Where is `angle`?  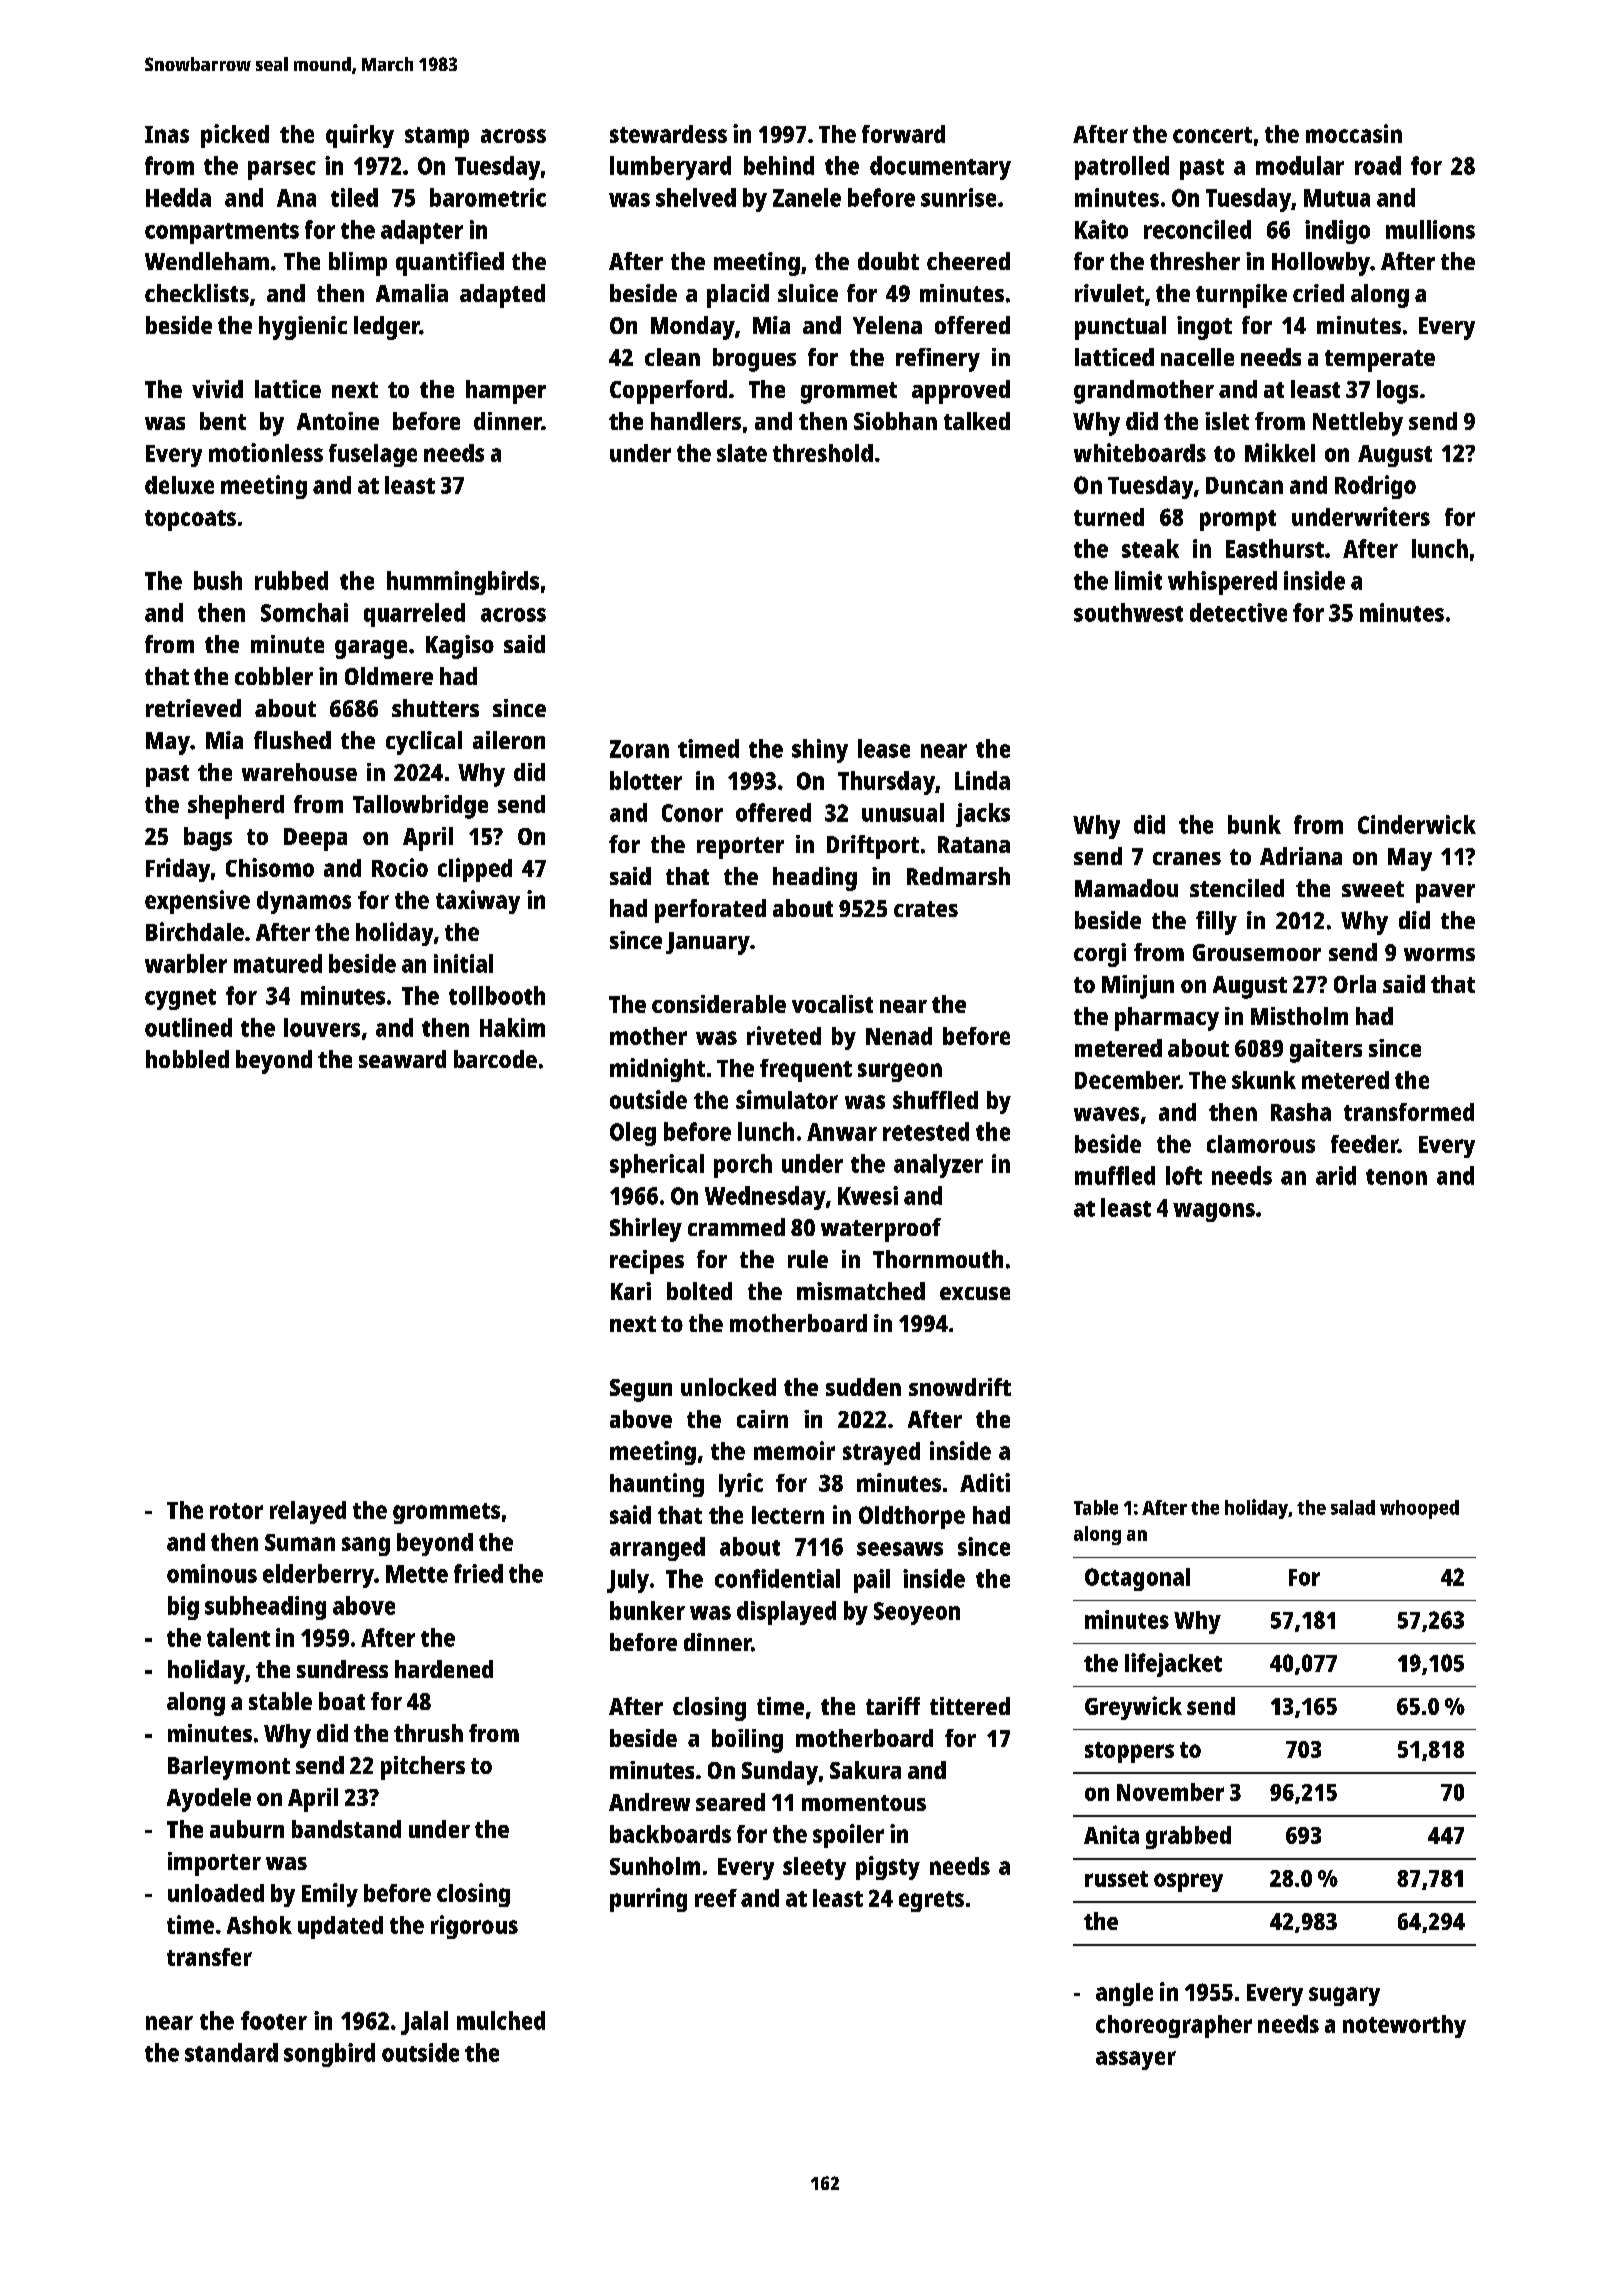 angle is located at coordinates (1124, 1994).
